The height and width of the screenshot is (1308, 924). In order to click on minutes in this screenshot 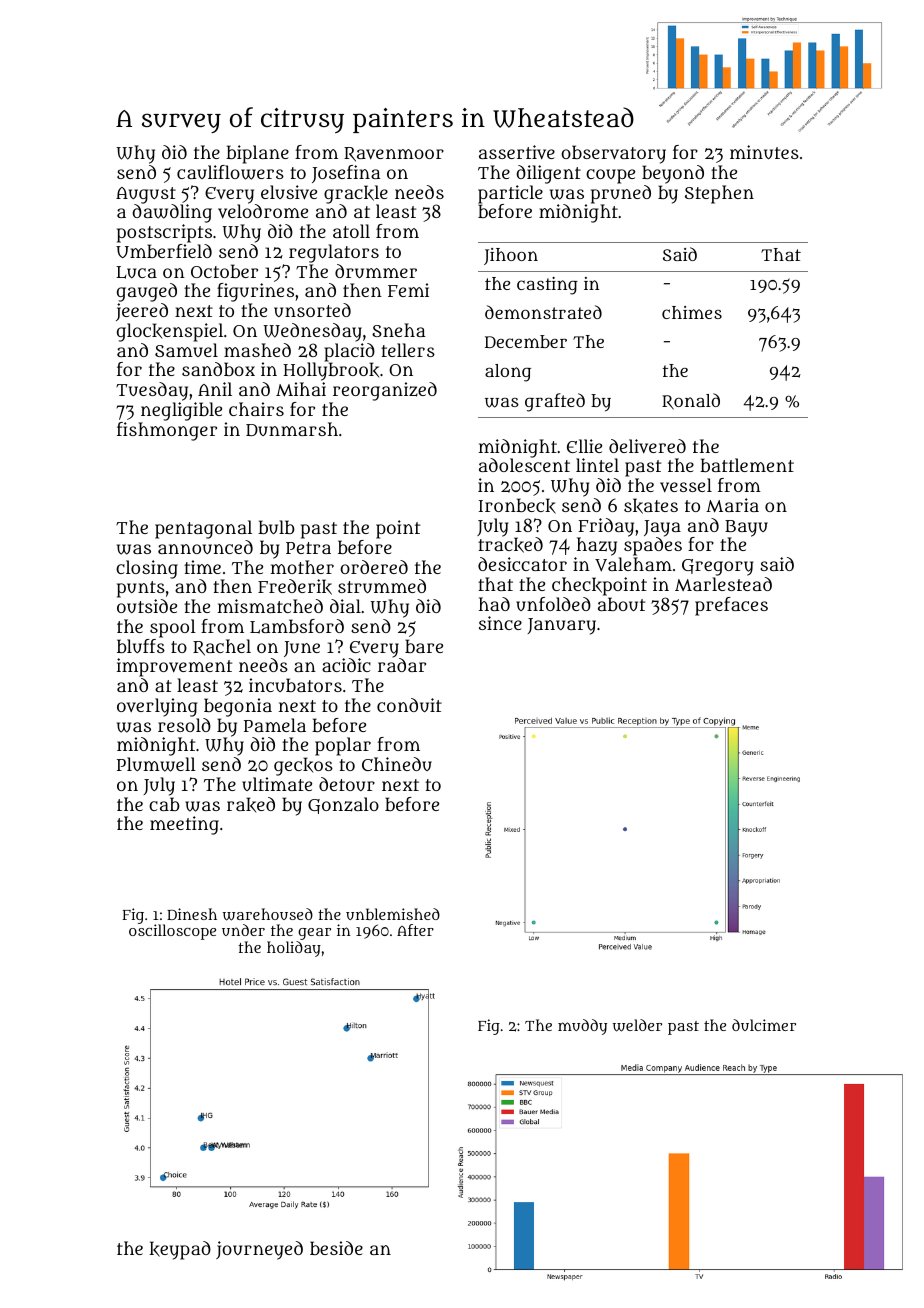, I will do `click(764, 152)`.
